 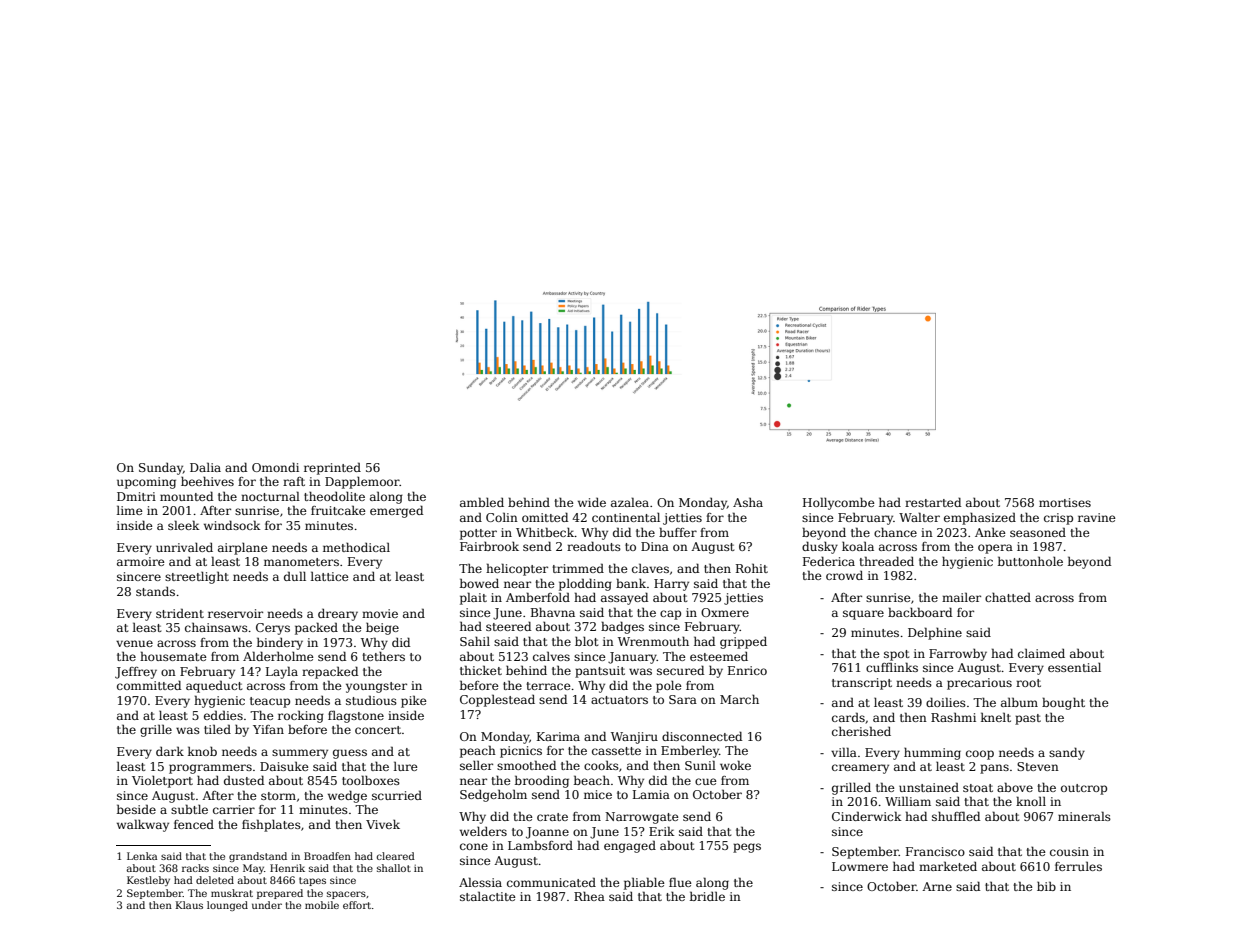 What do you see at coordinates (170, 751) in the image?
I see `dark` at bounding box center [170, 751].
